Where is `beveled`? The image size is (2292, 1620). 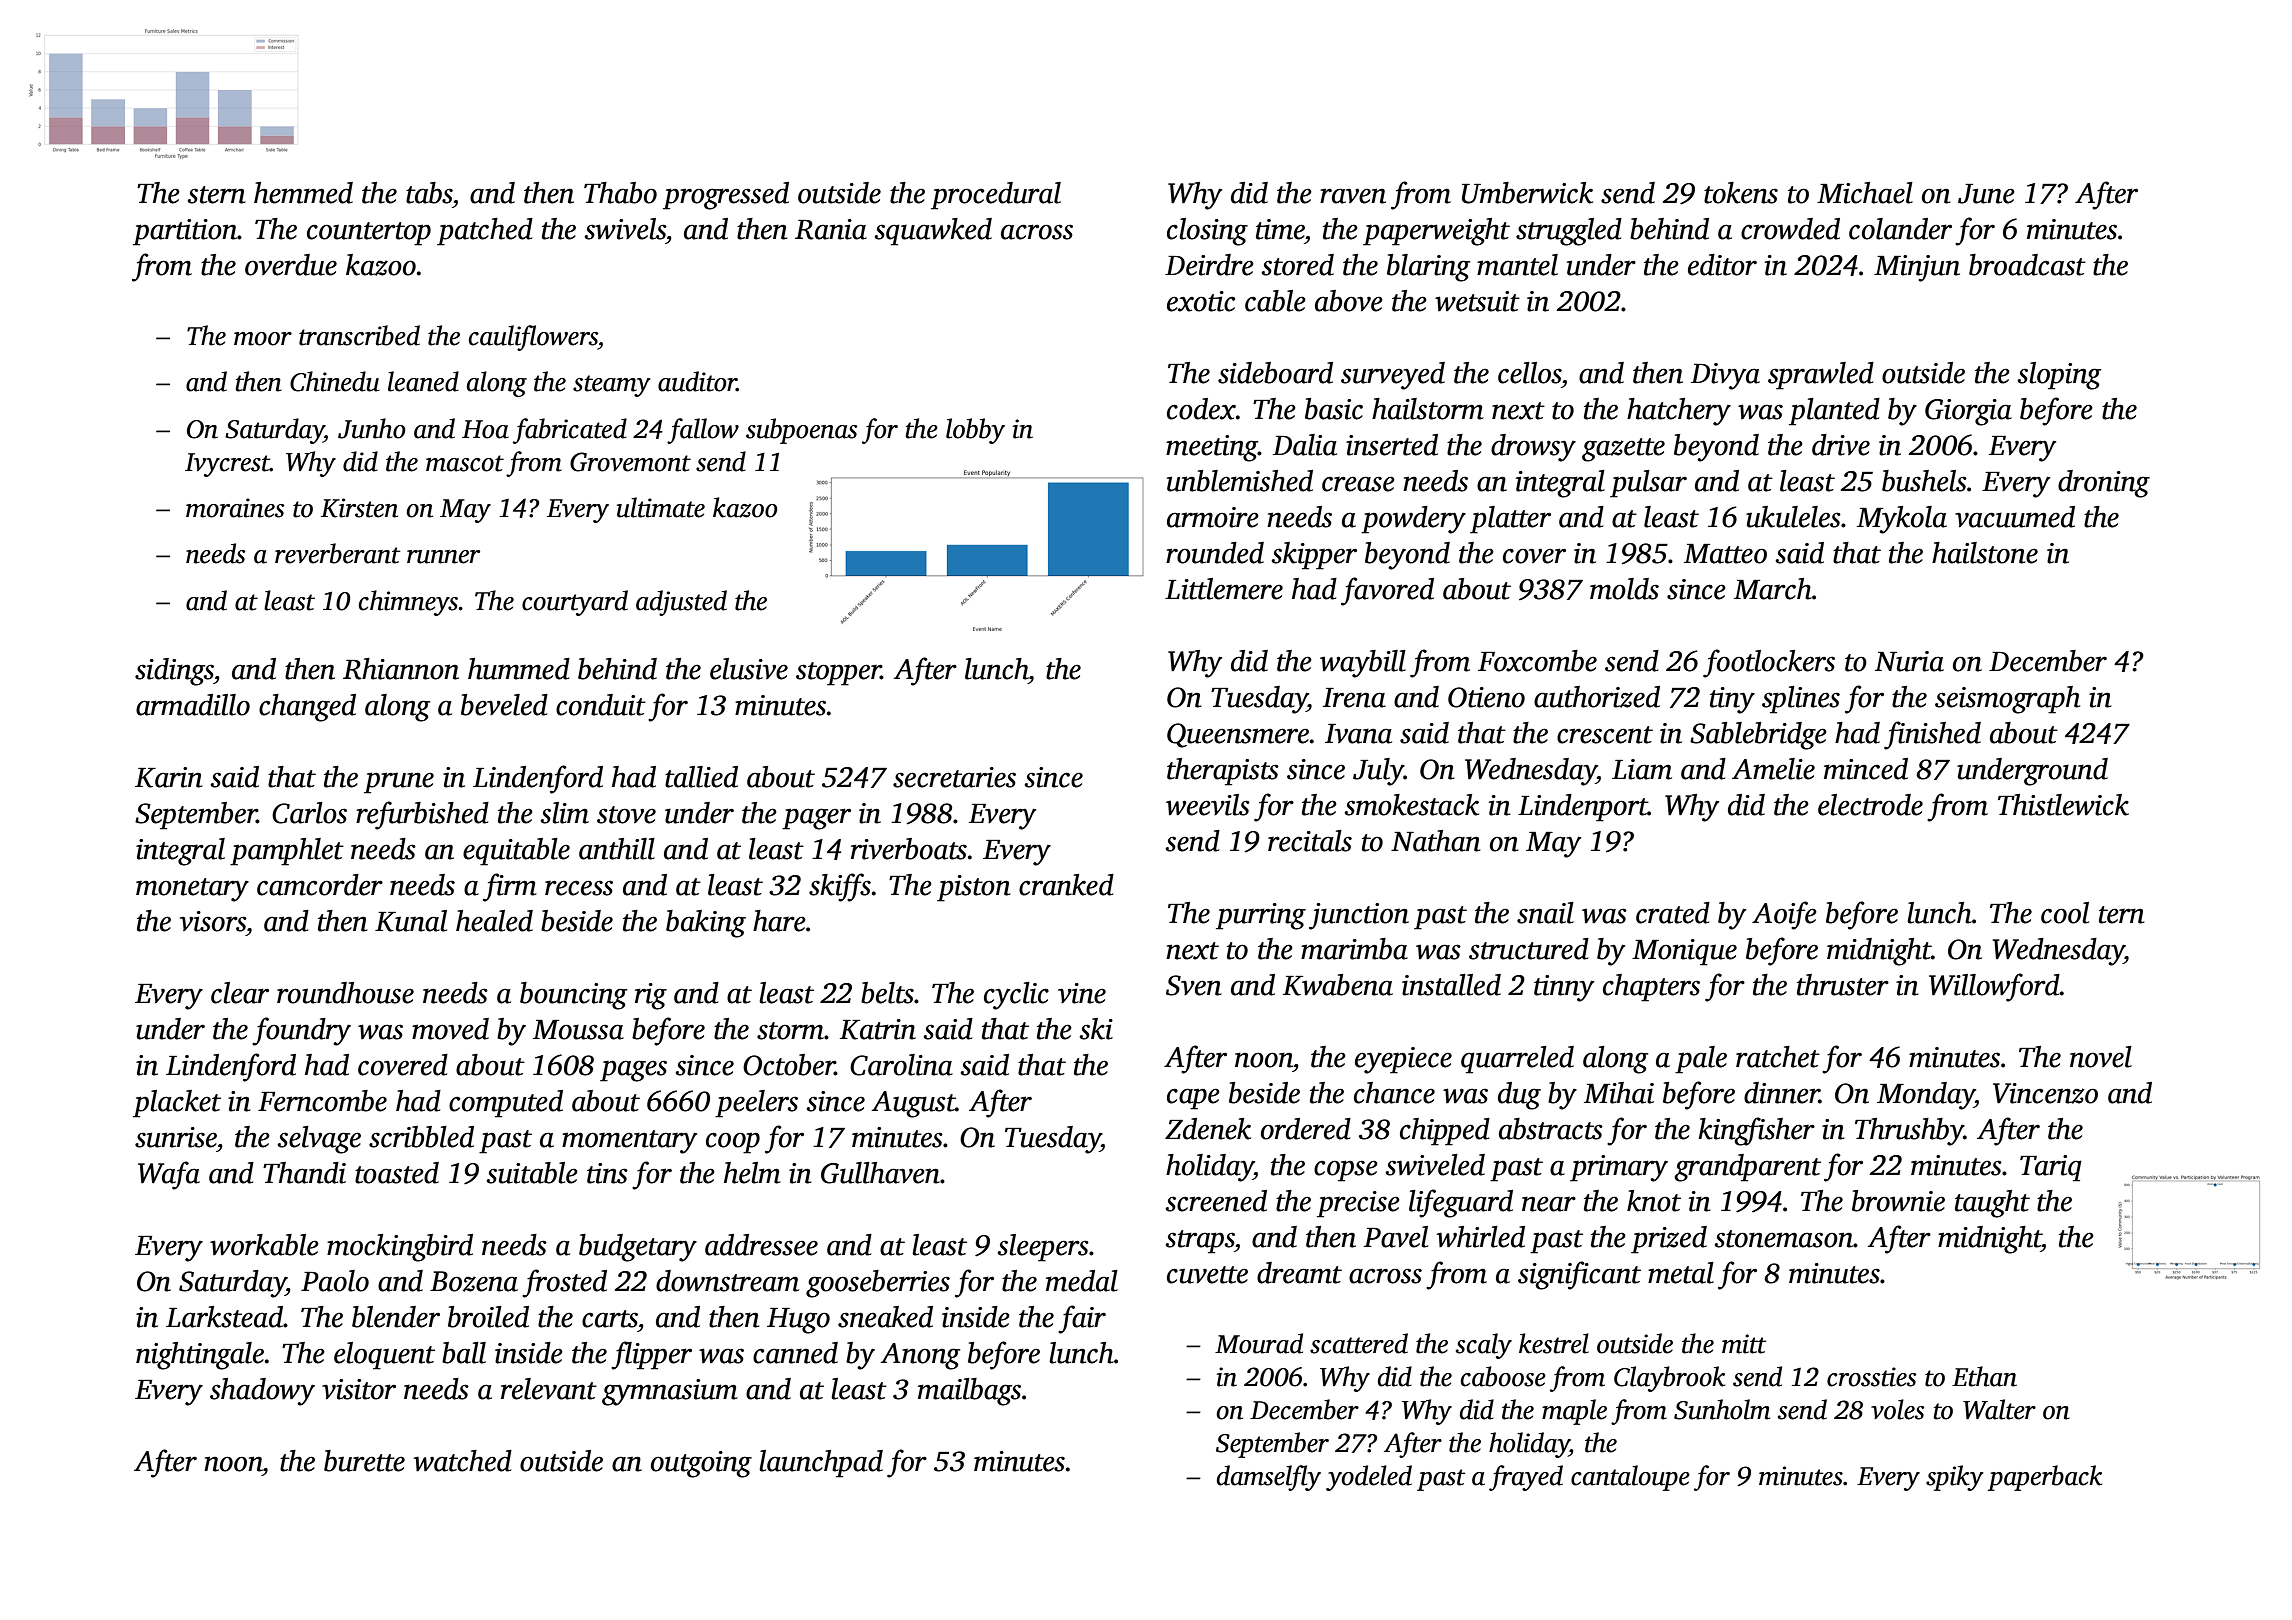 beveled is located at coordinates (504, 705).
